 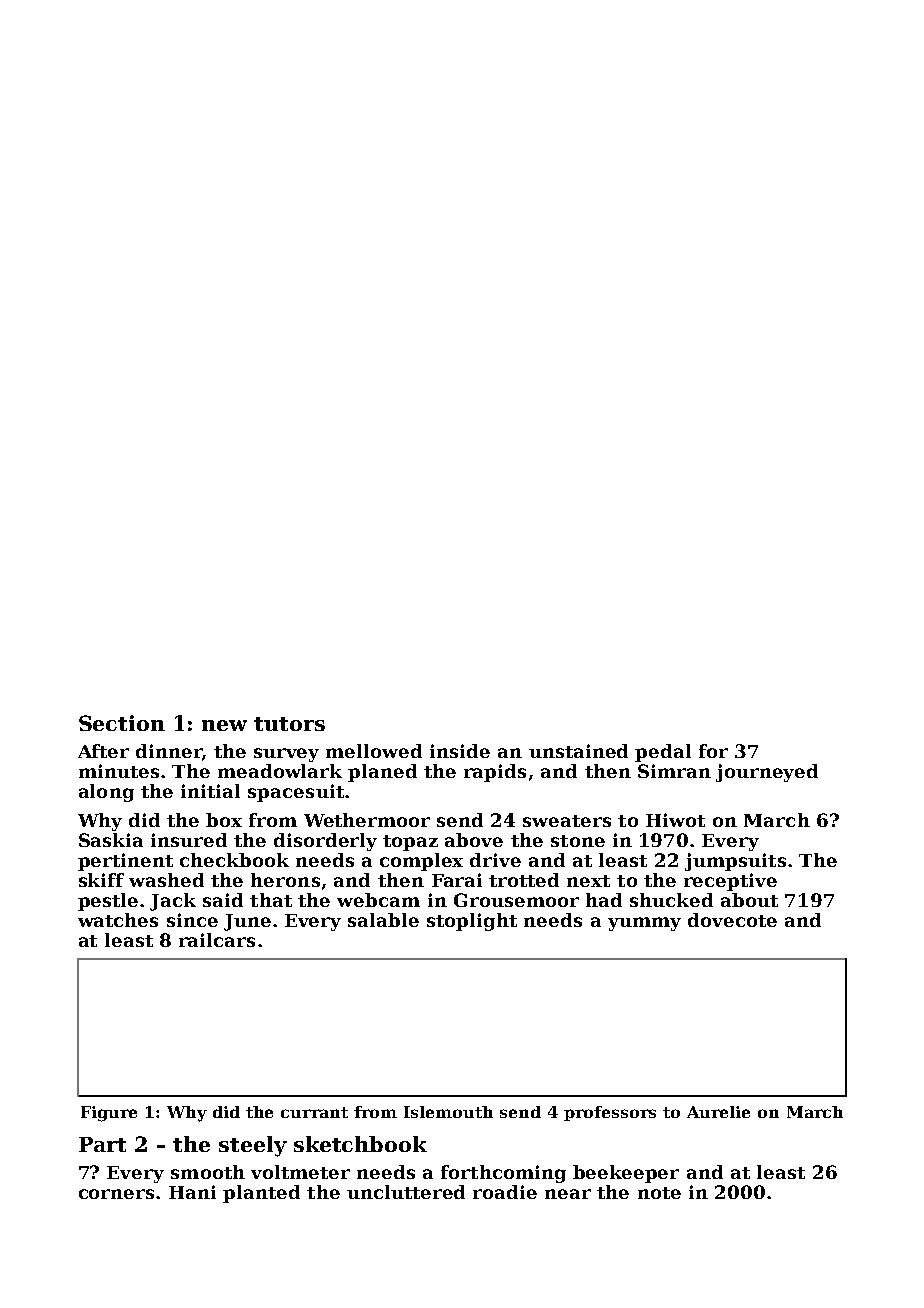 What do you see at coordinates (663, 753) in the screenshot?
I see `pedal` at bounding box center [663, 753].
